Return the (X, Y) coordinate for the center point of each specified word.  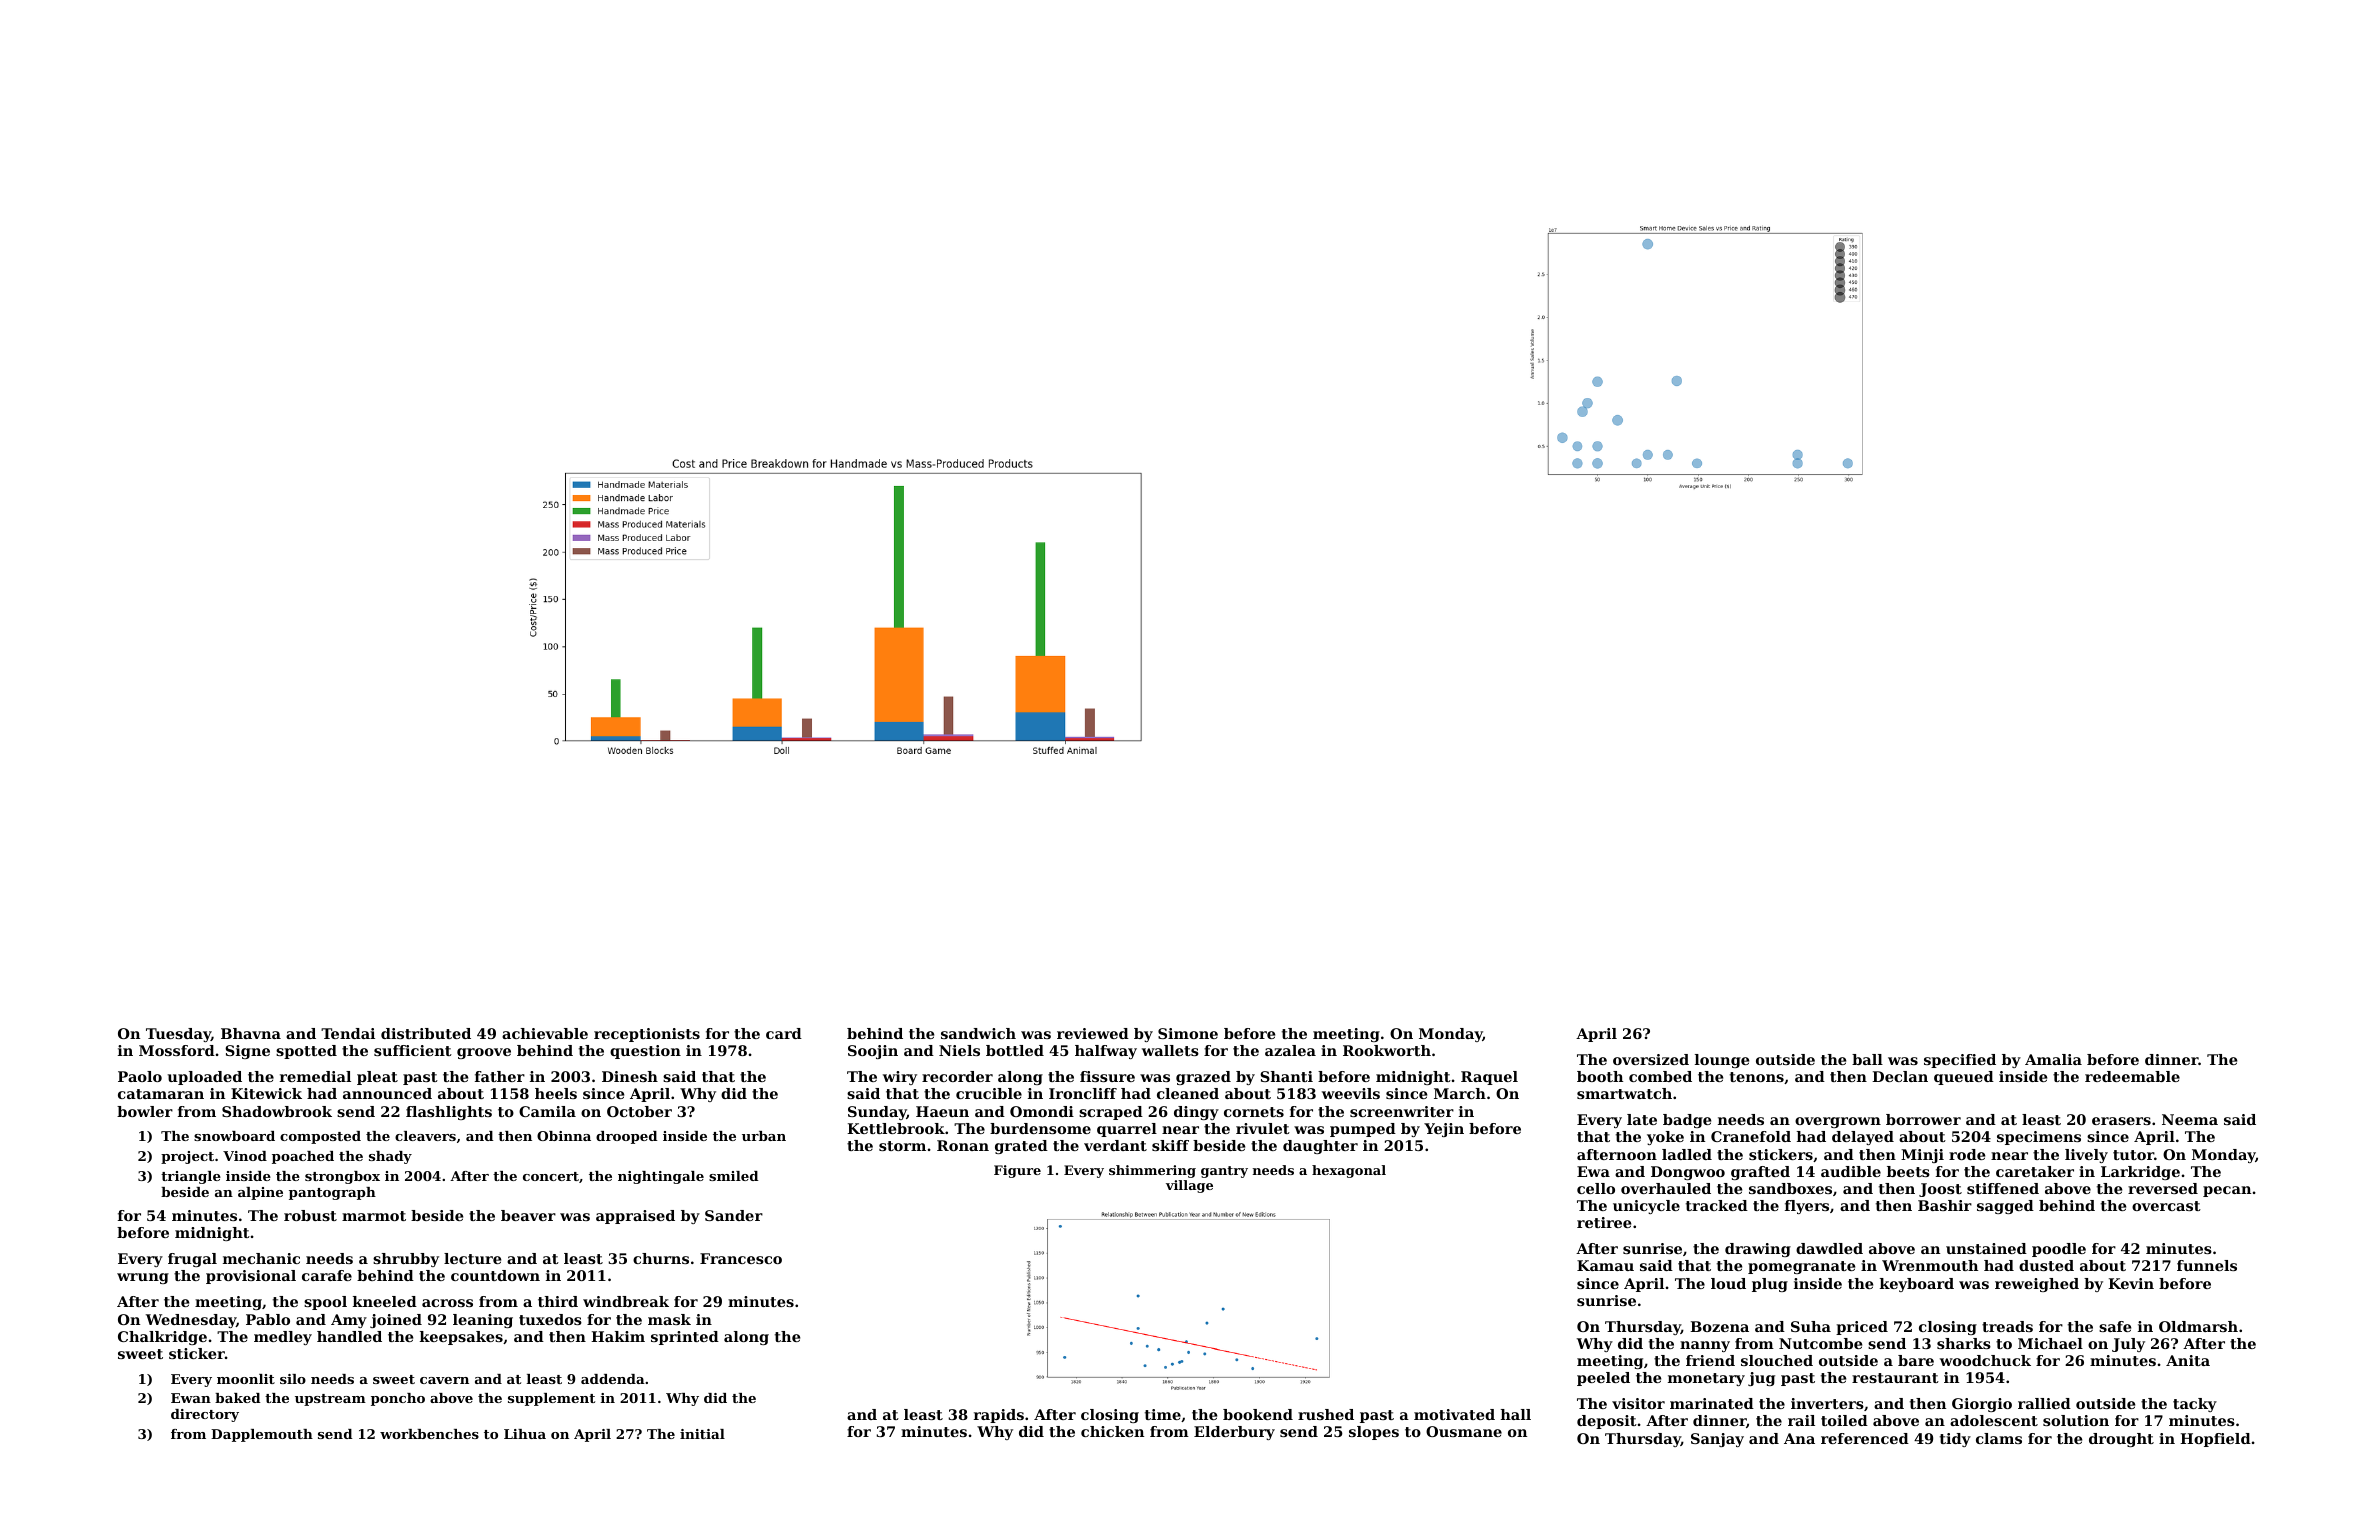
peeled (1603, 1379)
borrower (1923, 1119)
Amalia (2053, 1059)
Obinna (564, 1136)
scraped (1111, 1113)
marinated (1712, 1403)
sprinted (685, 1338)
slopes (1374, 1433)
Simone (1188, 1033)
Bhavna (251, 1033)
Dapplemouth (262, 1435)
